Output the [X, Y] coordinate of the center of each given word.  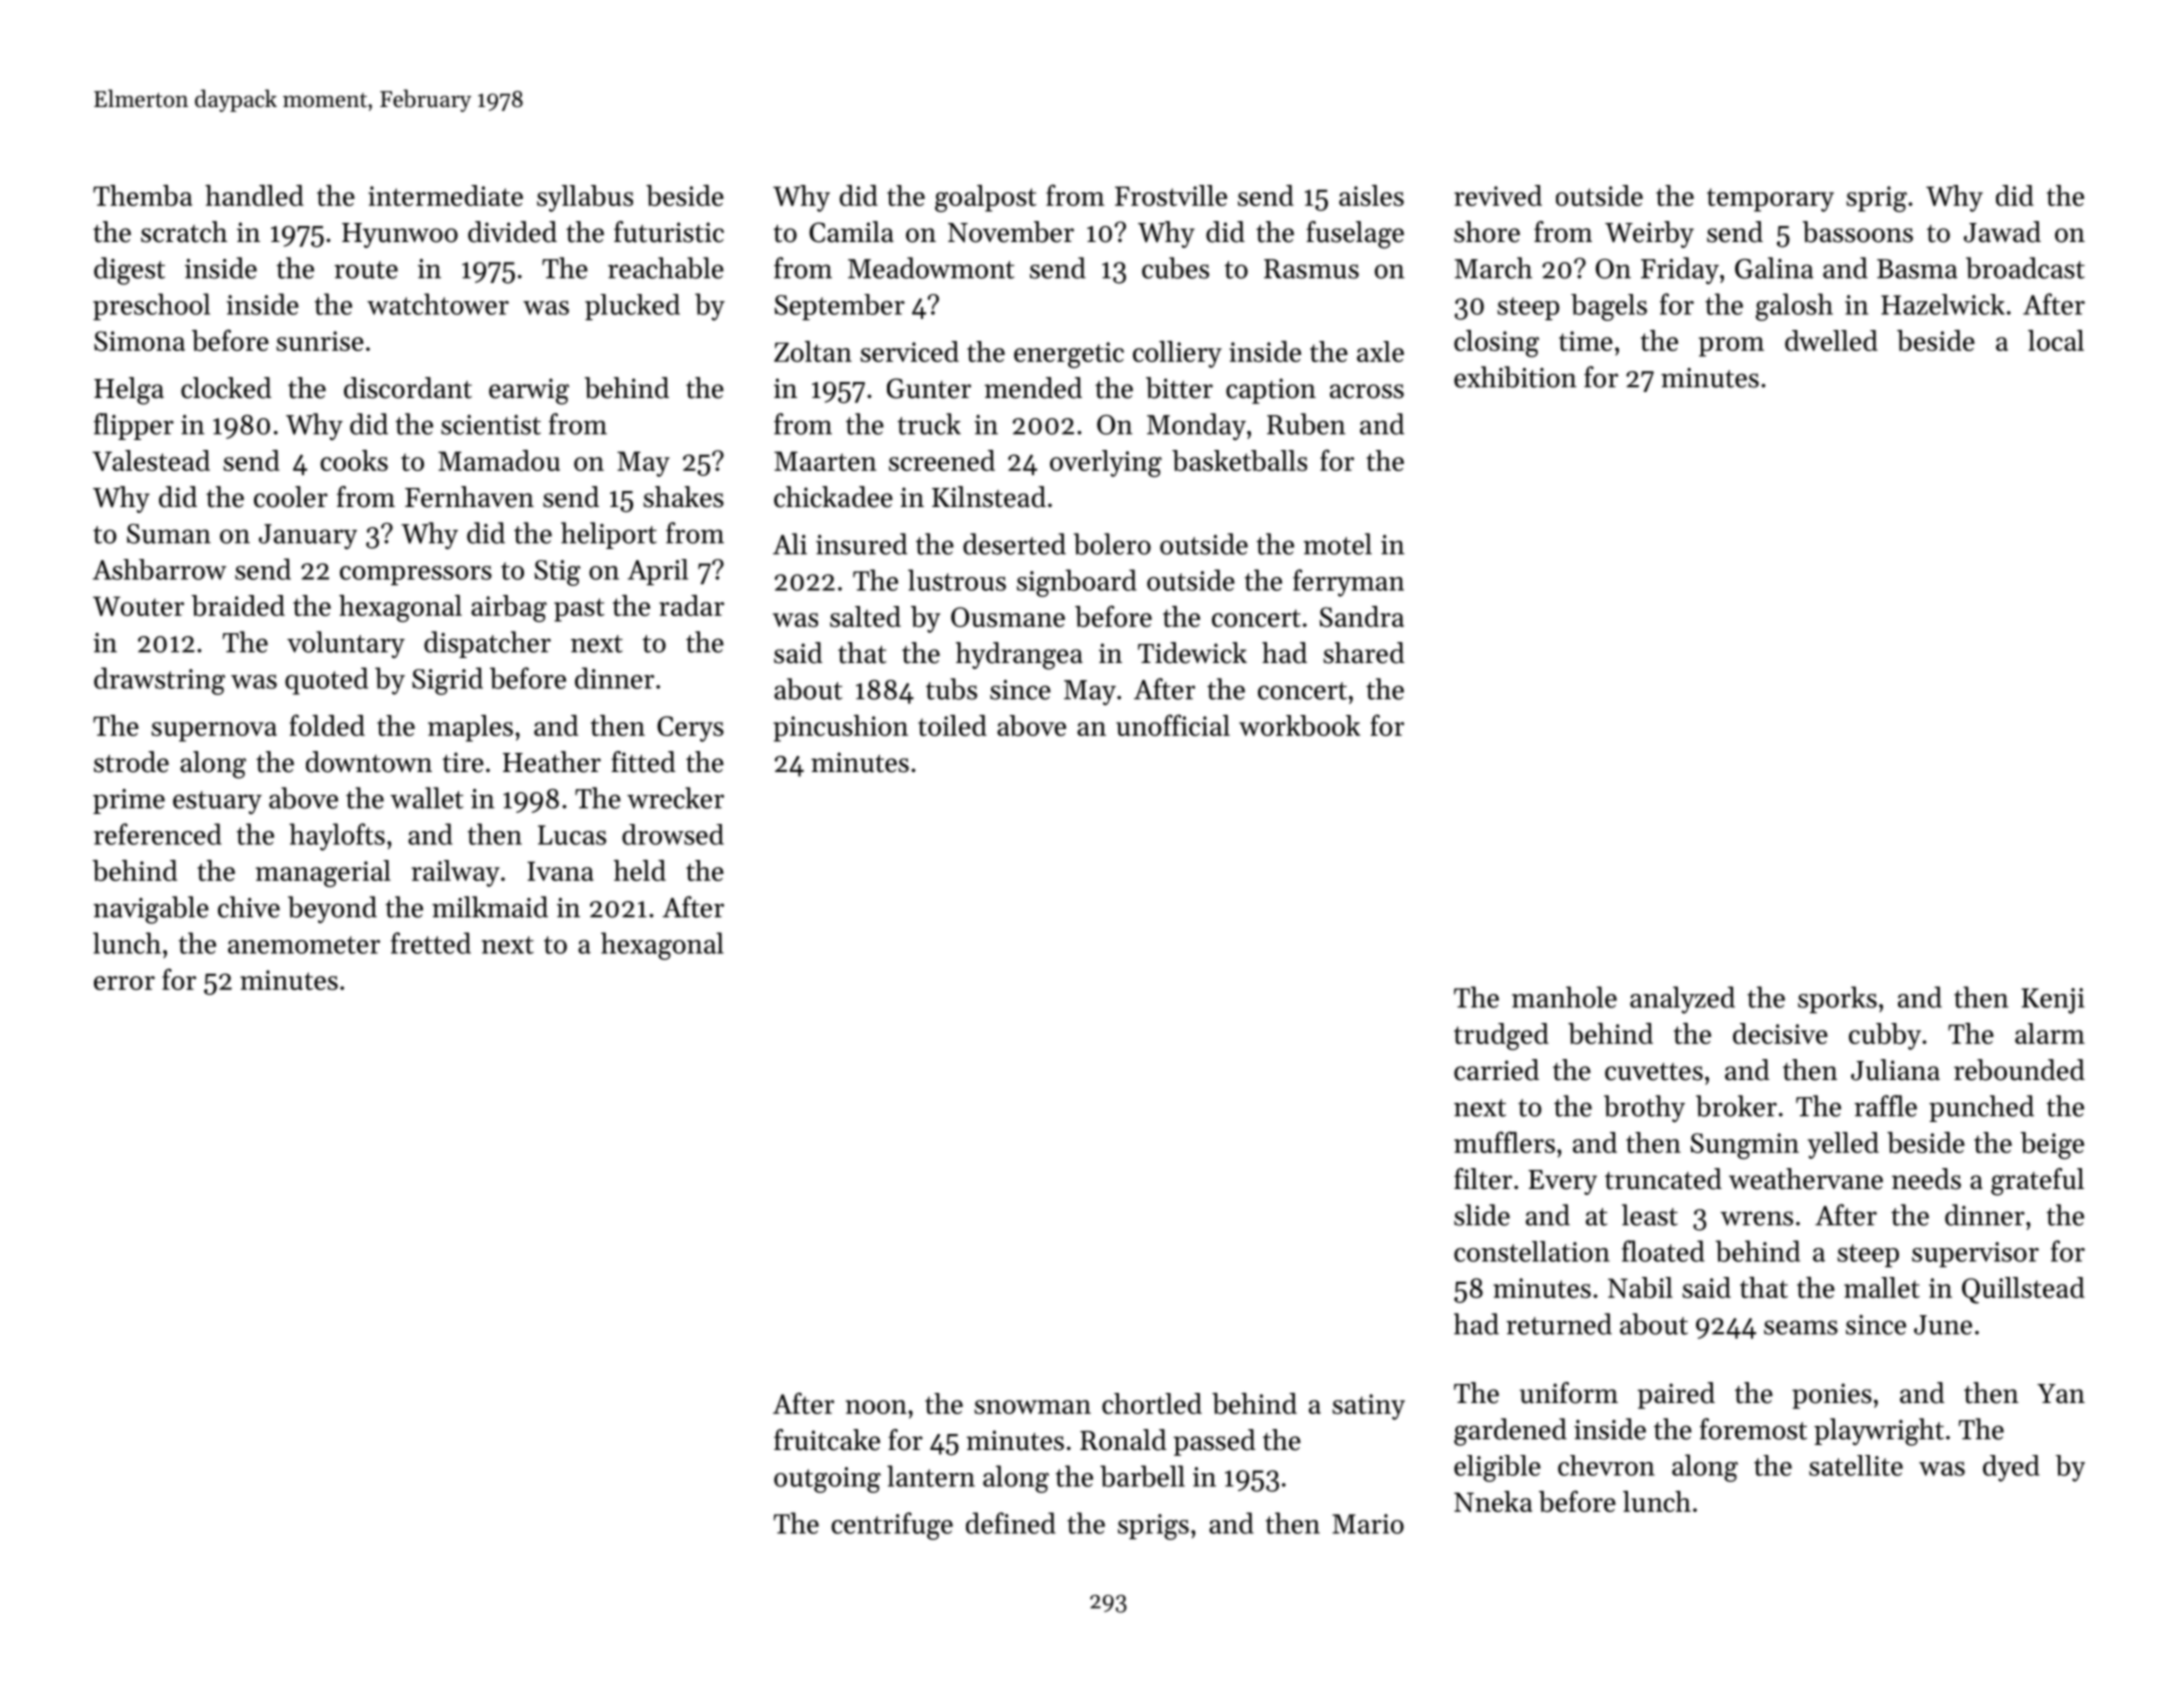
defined [1011, 1523]
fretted [431, 943]
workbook [1299, 725]
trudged [1501, 1036]
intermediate [445, 195]
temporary [1770, 200]
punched [1981, 1108]
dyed [2011, 1468]
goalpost [986, 198]
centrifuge [892, 1526]
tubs [951, 689]
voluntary [346, 644]
